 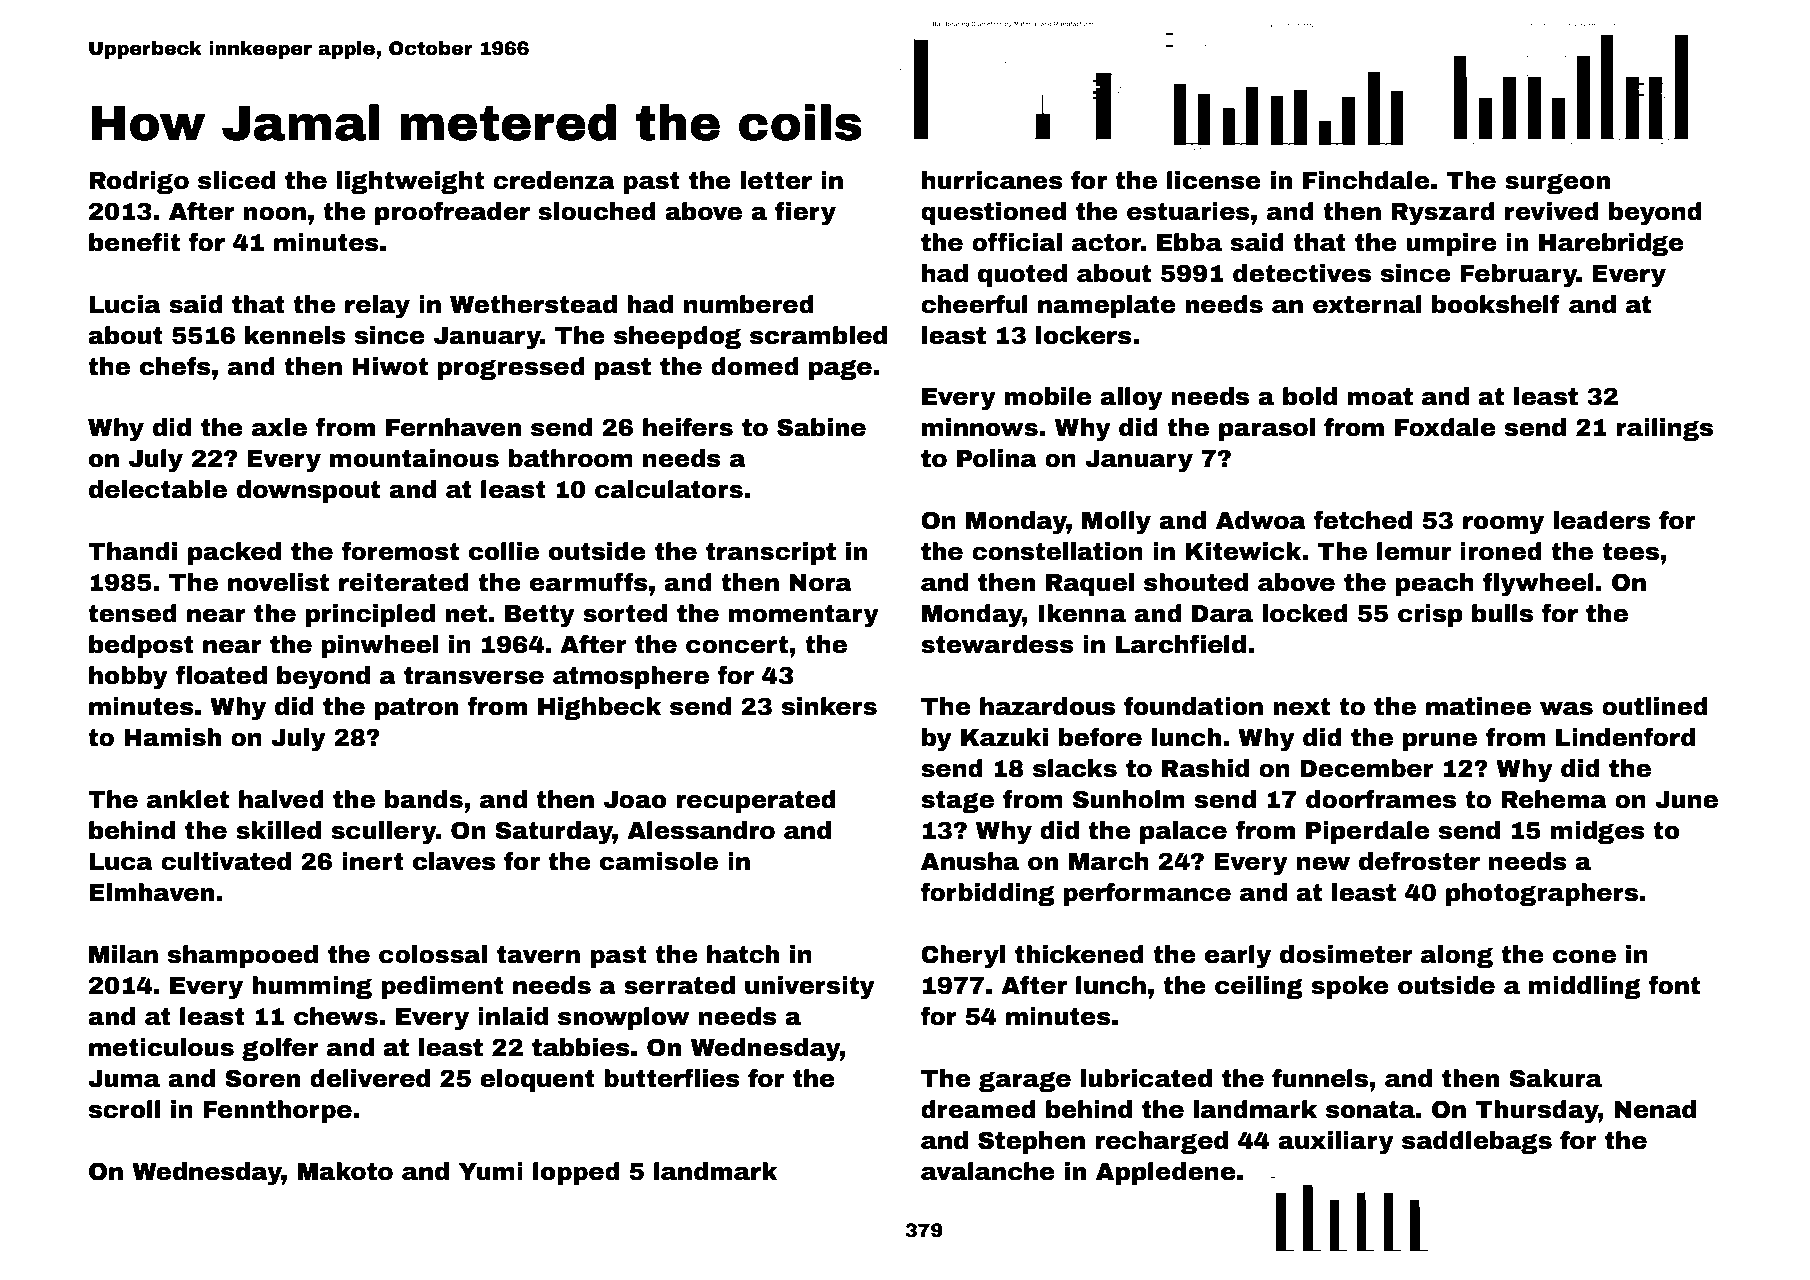 What do you see at coordinates (776, 180) in the screenshot?
I see `letter` at bounding box center [776, 180].
